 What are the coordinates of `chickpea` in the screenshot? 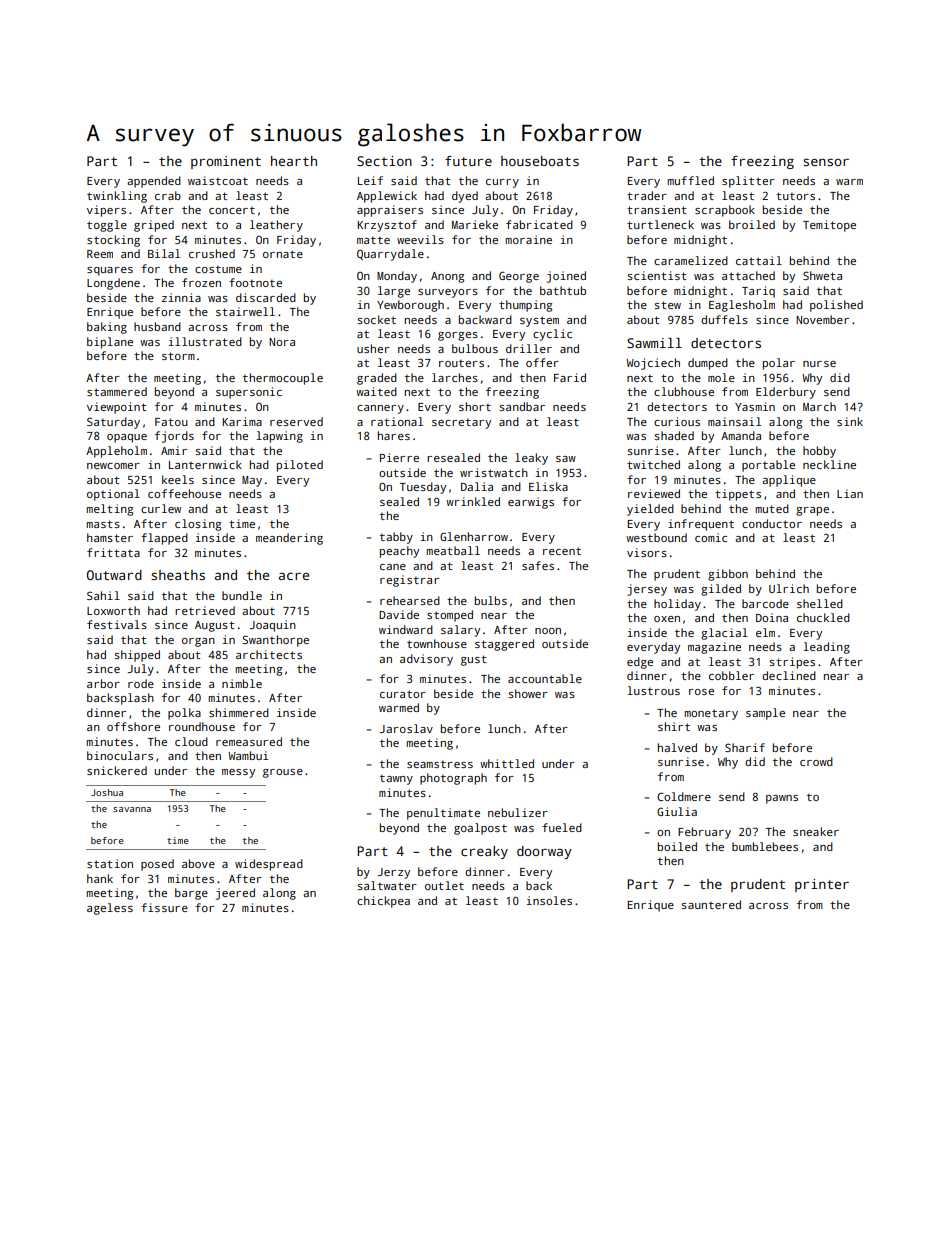 It's located at (383, 902).
